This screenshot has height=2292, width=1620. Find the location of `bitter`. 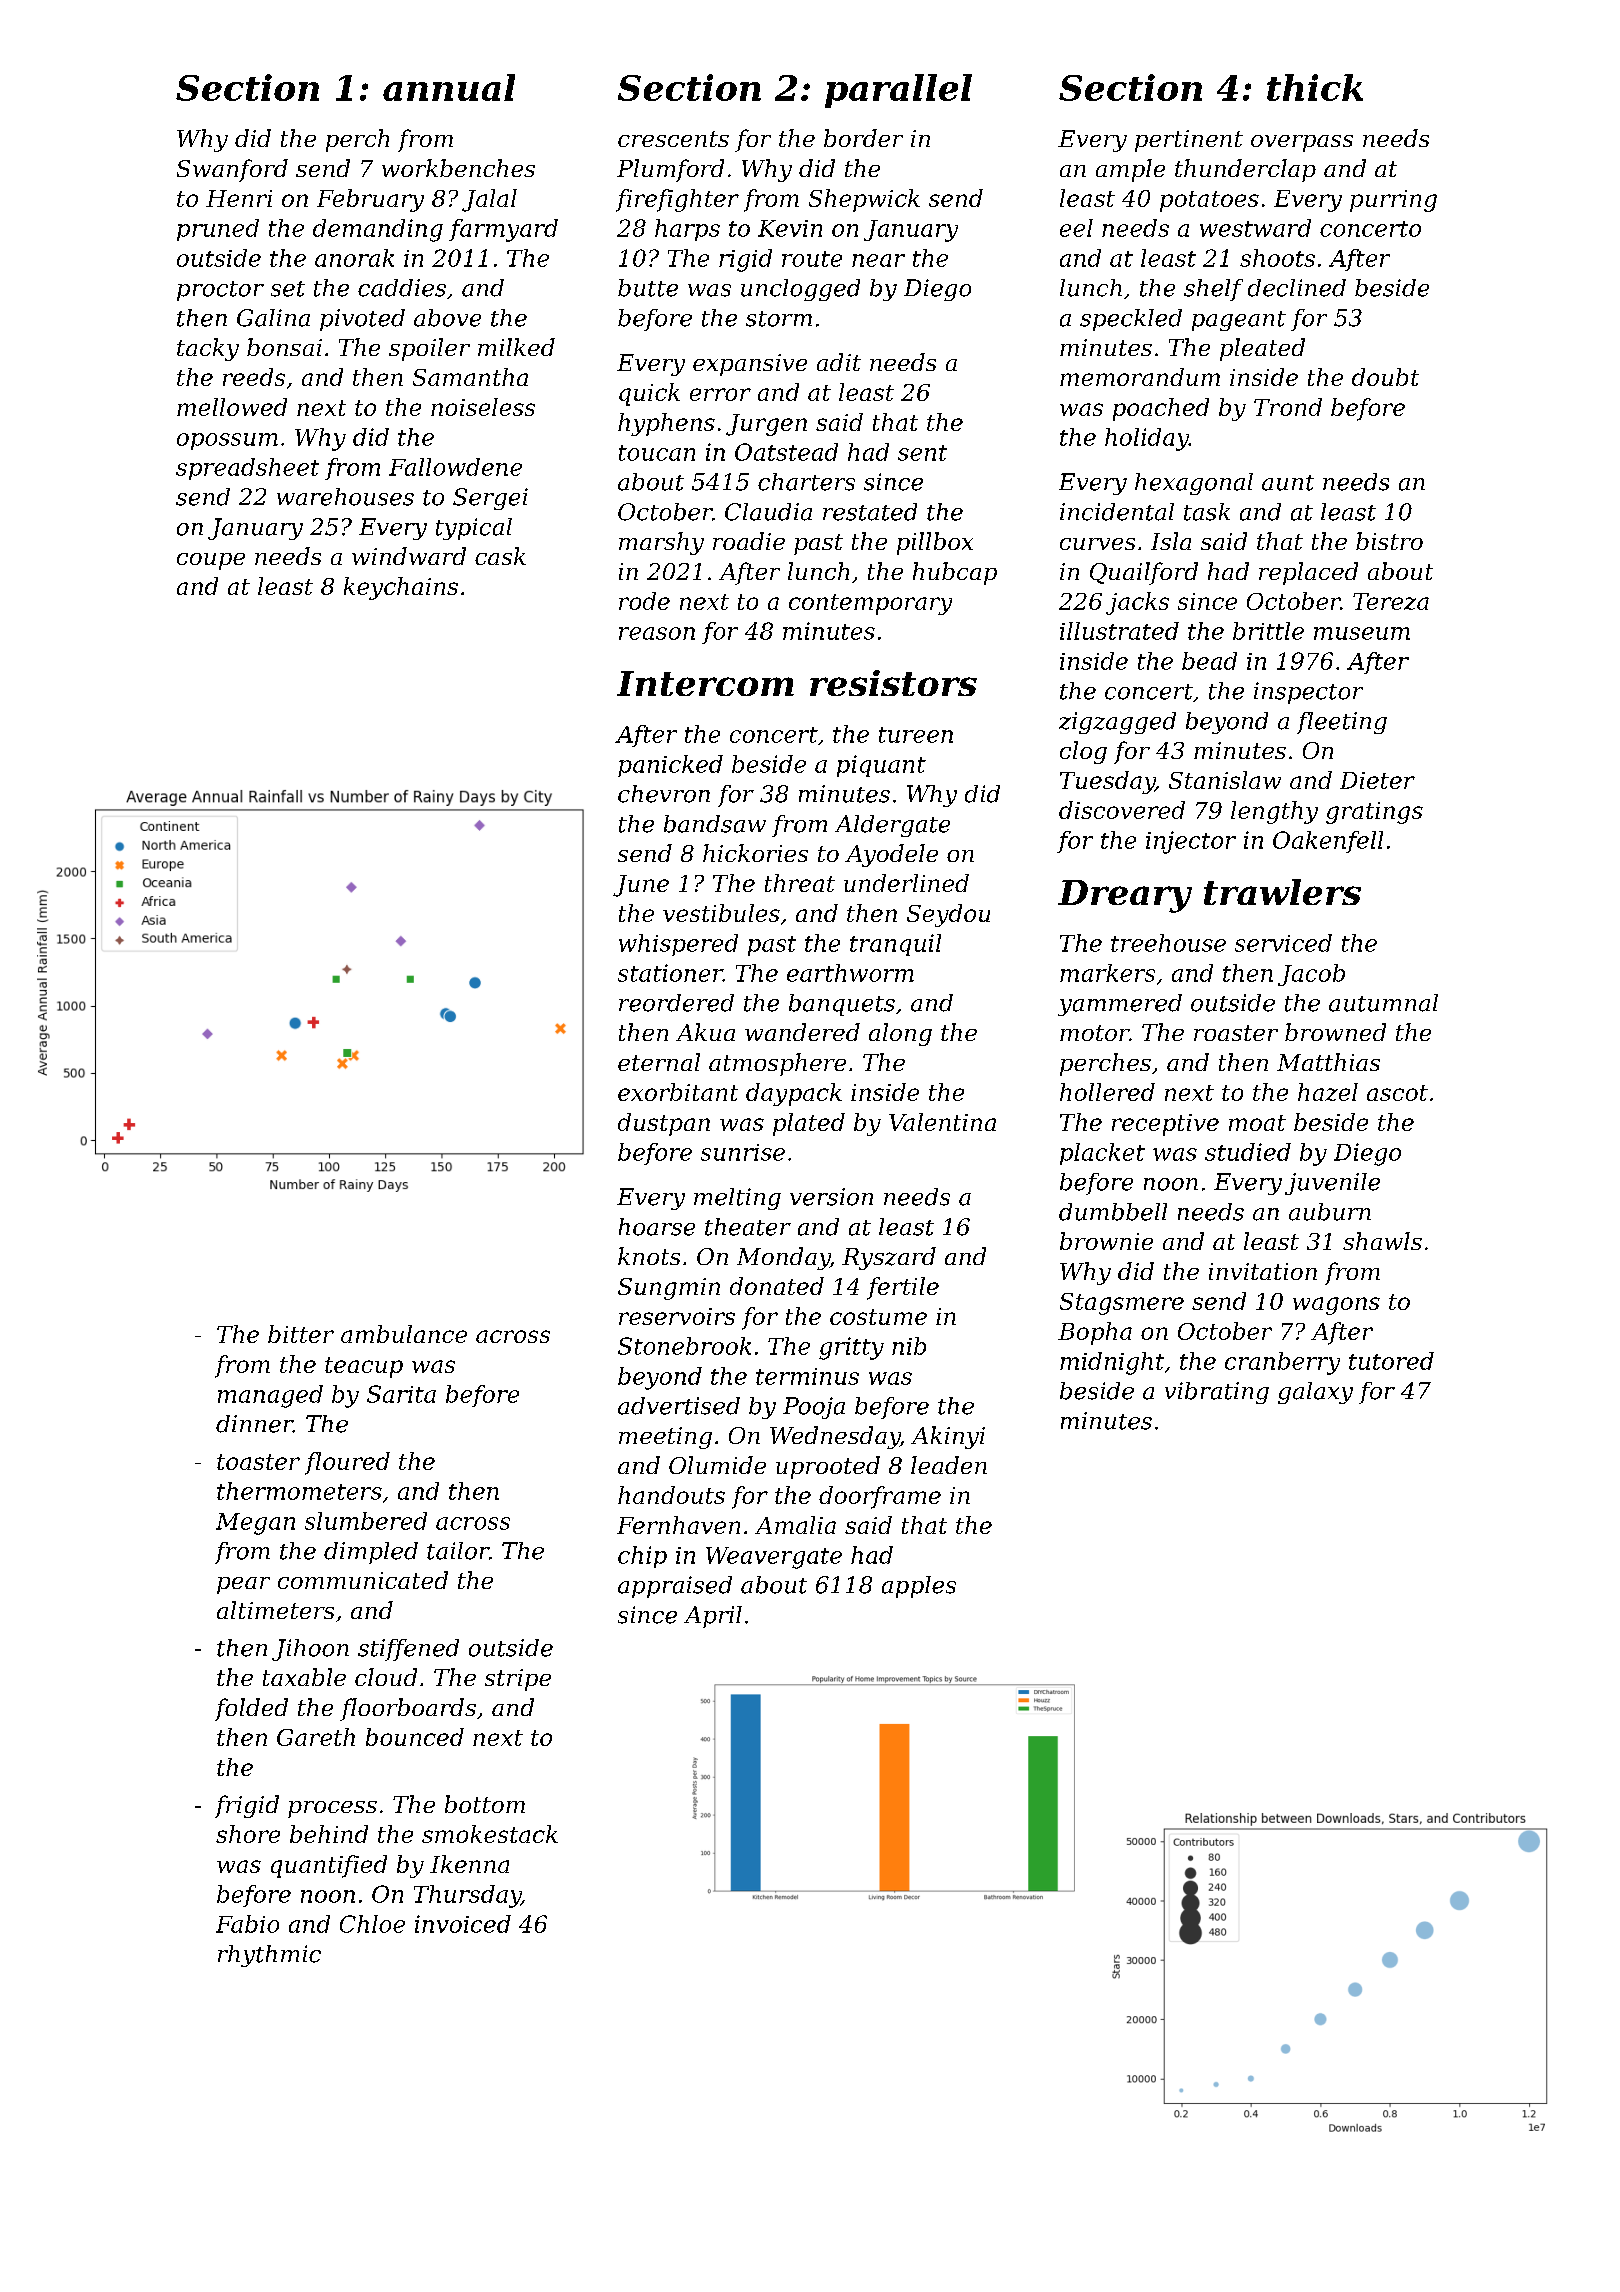

bitter is located at coordinates (301, 1334).
